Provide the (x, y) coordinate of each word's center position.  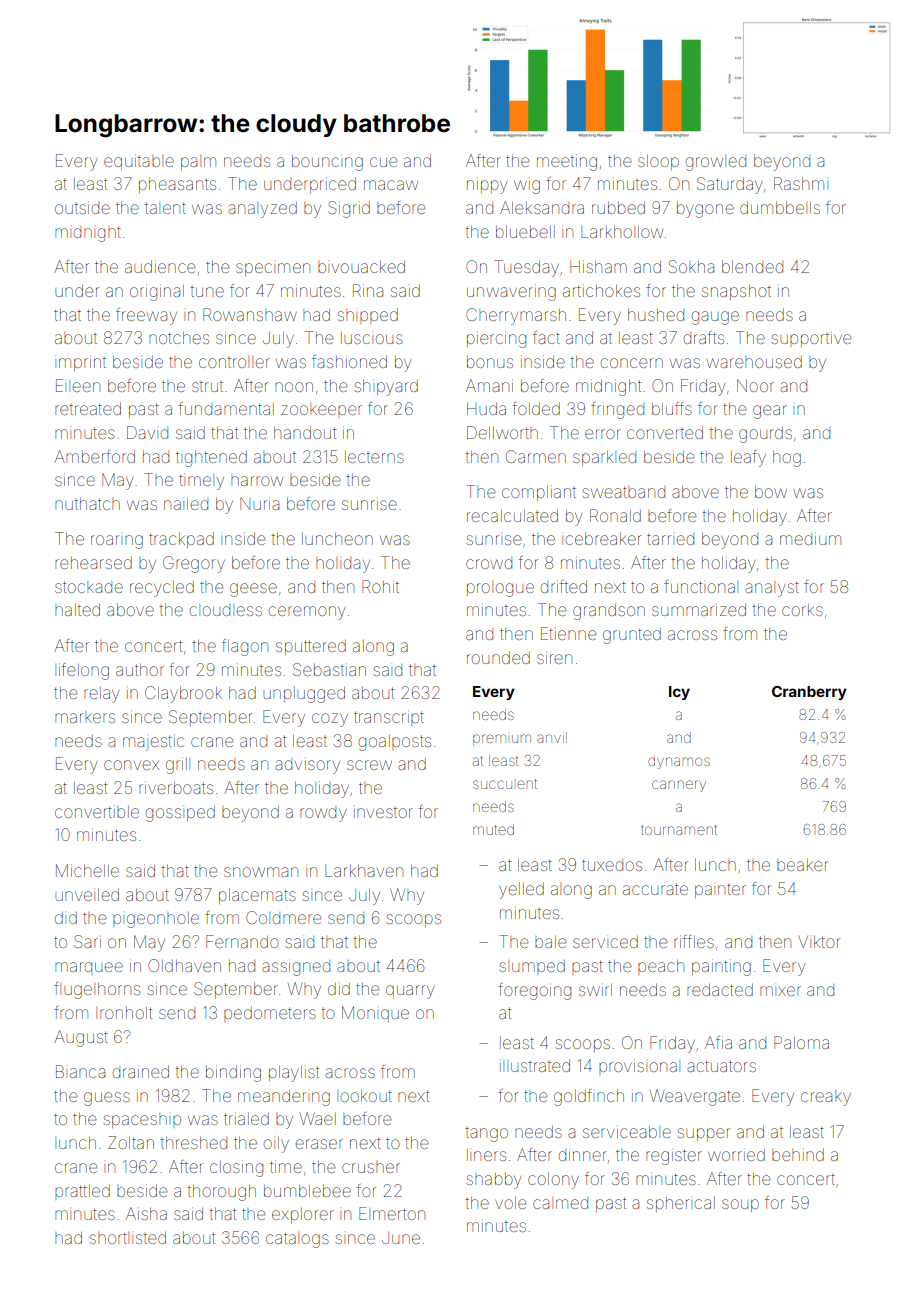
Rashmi (801, 183)
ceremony (307, 613)
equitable (139, 162)
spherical (681, 1204)
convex (131, 765)
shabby (493, 1181)
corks (802, 610)
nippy (487, 187)
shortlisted (127, 1237)
